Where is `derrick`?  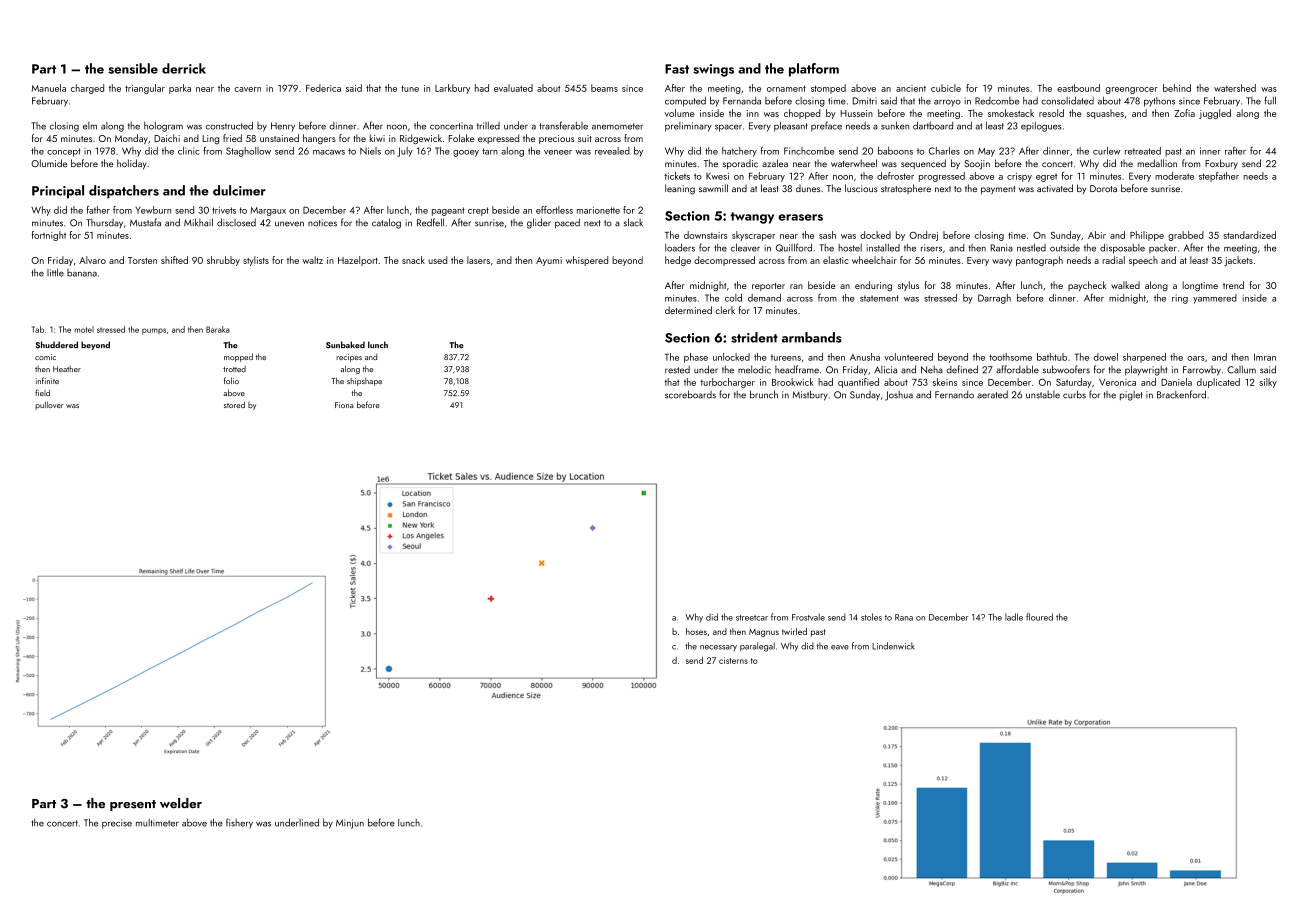 derrick is located at coordinates (184, 68).
